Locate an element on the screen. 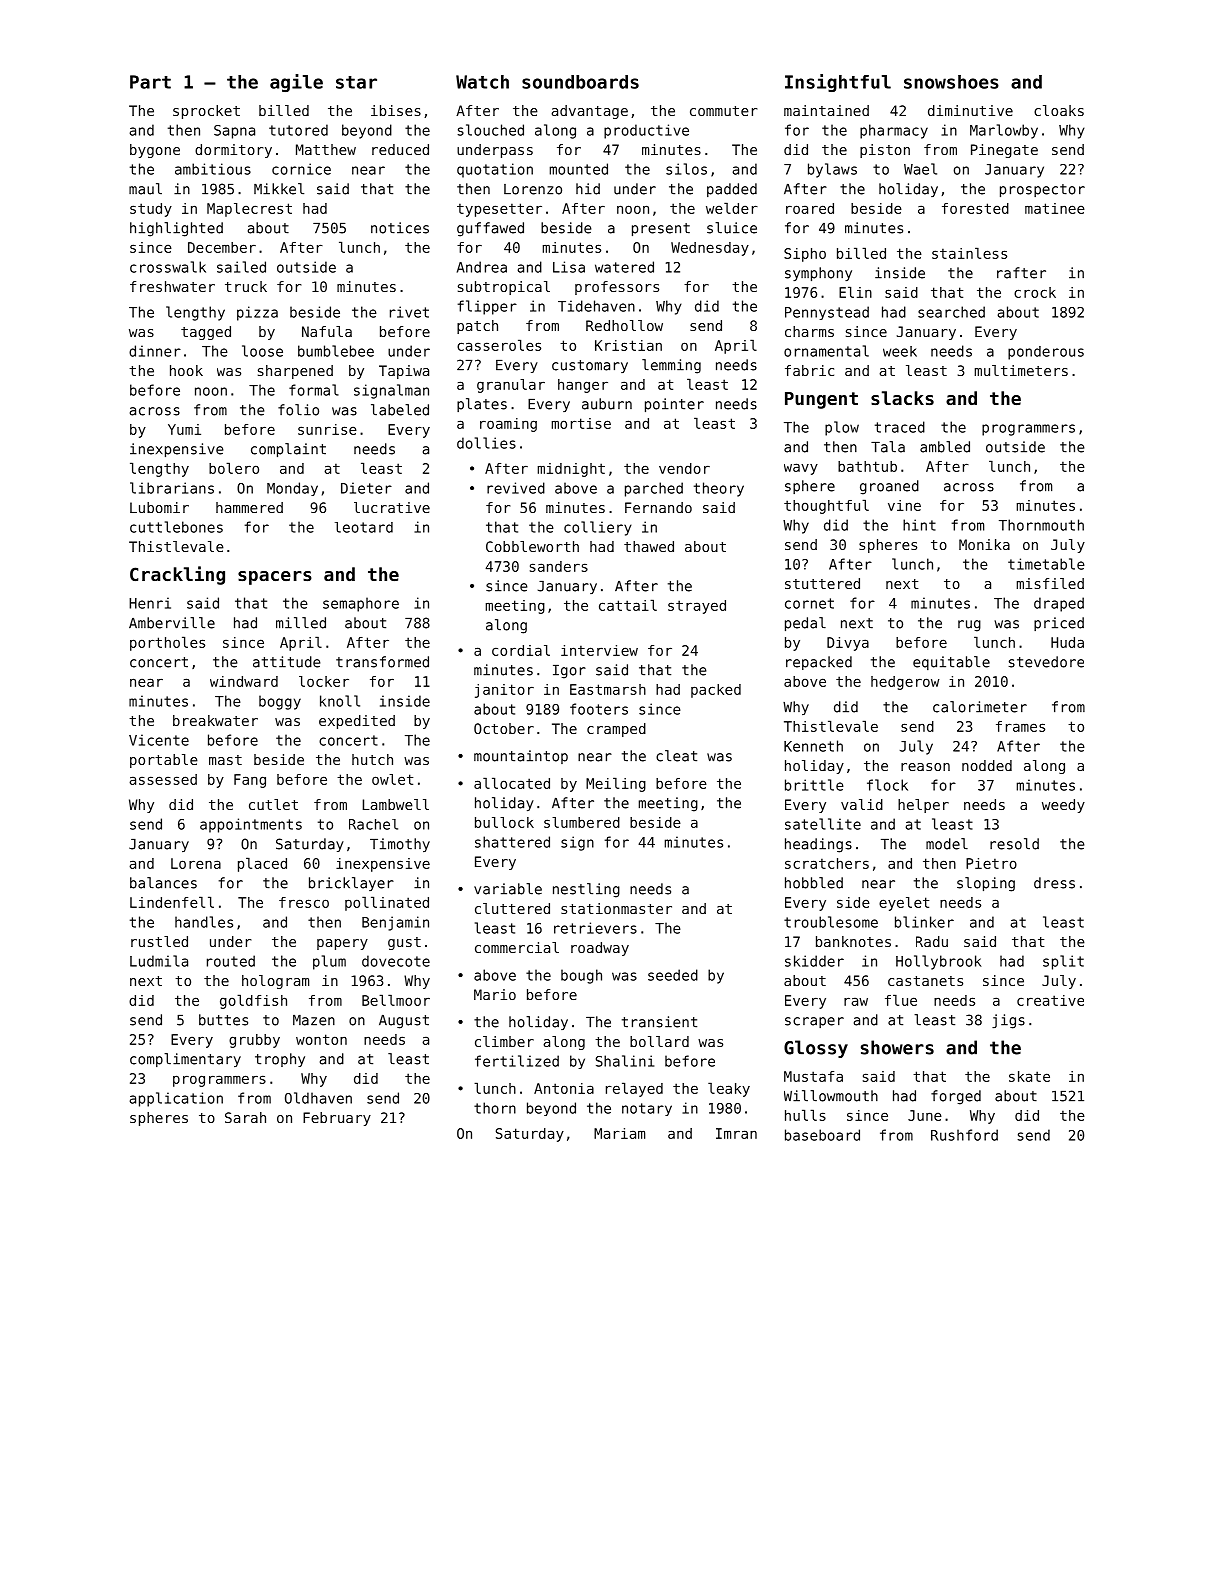 Image resolution: width=1214 pixels, height=1571 pixels. cordial is located at coordinates (521, 650).
